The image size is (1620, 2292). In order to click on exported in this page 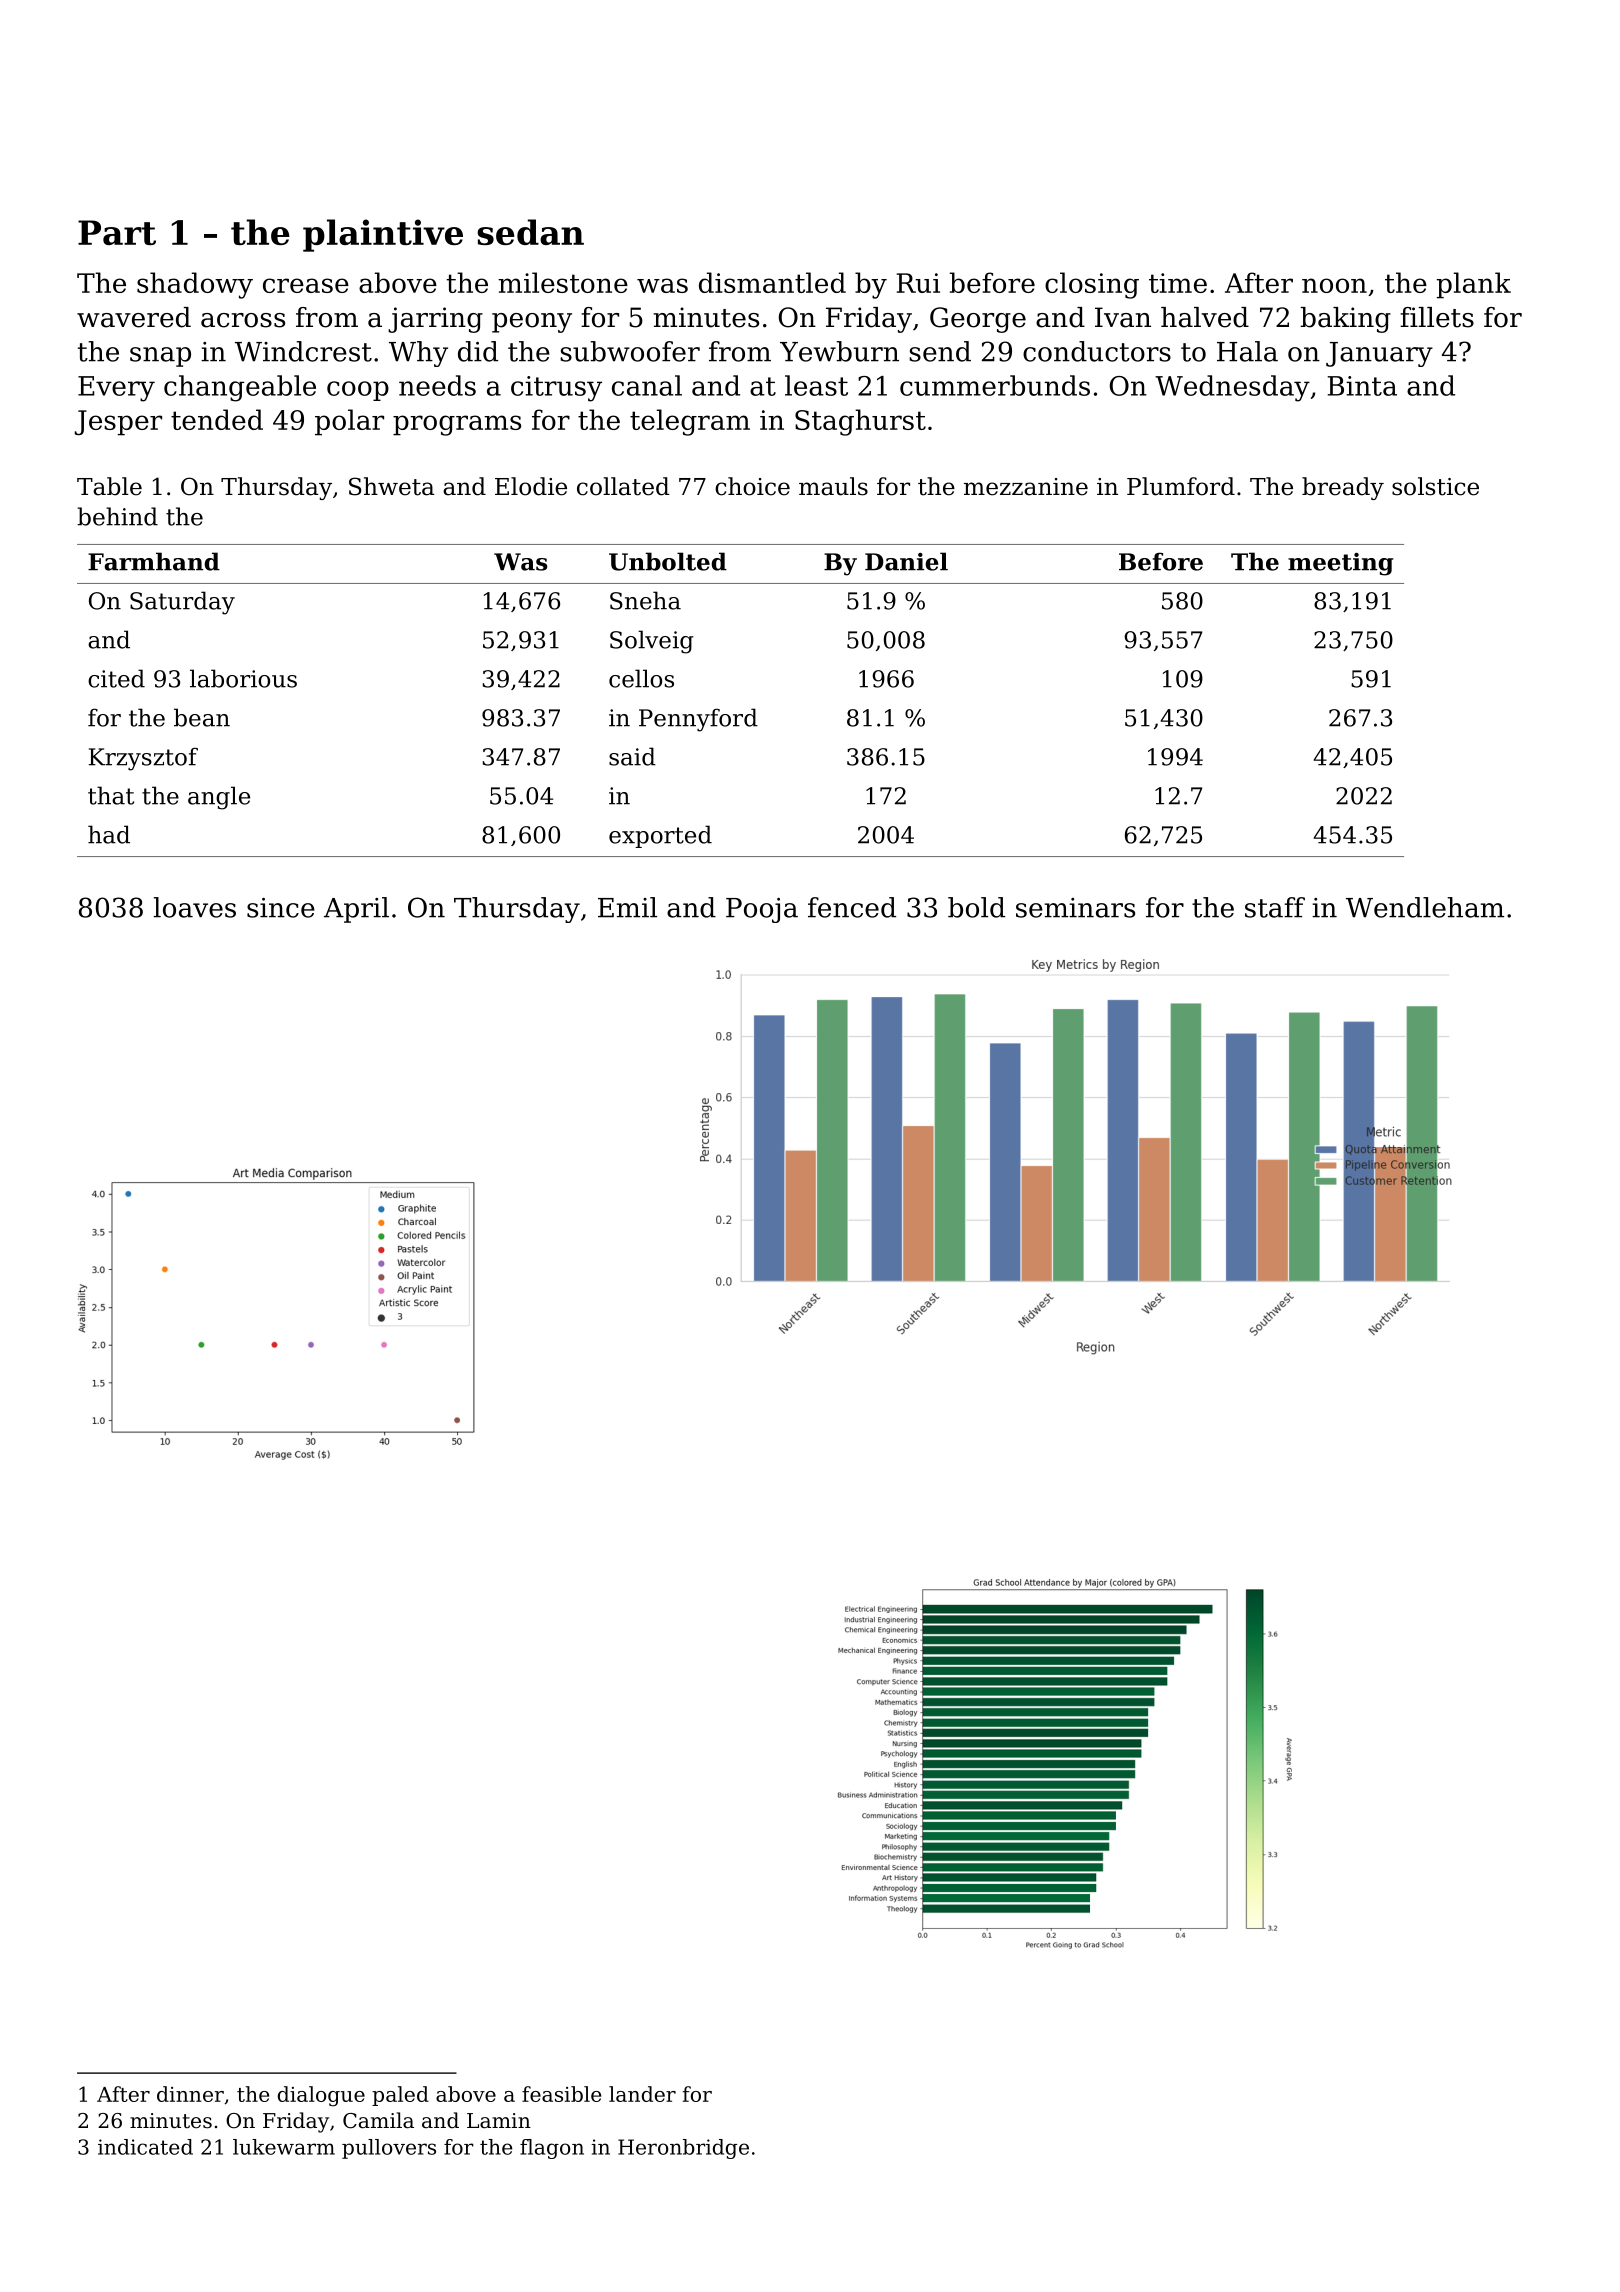, I will do `click(660, 836)`.
